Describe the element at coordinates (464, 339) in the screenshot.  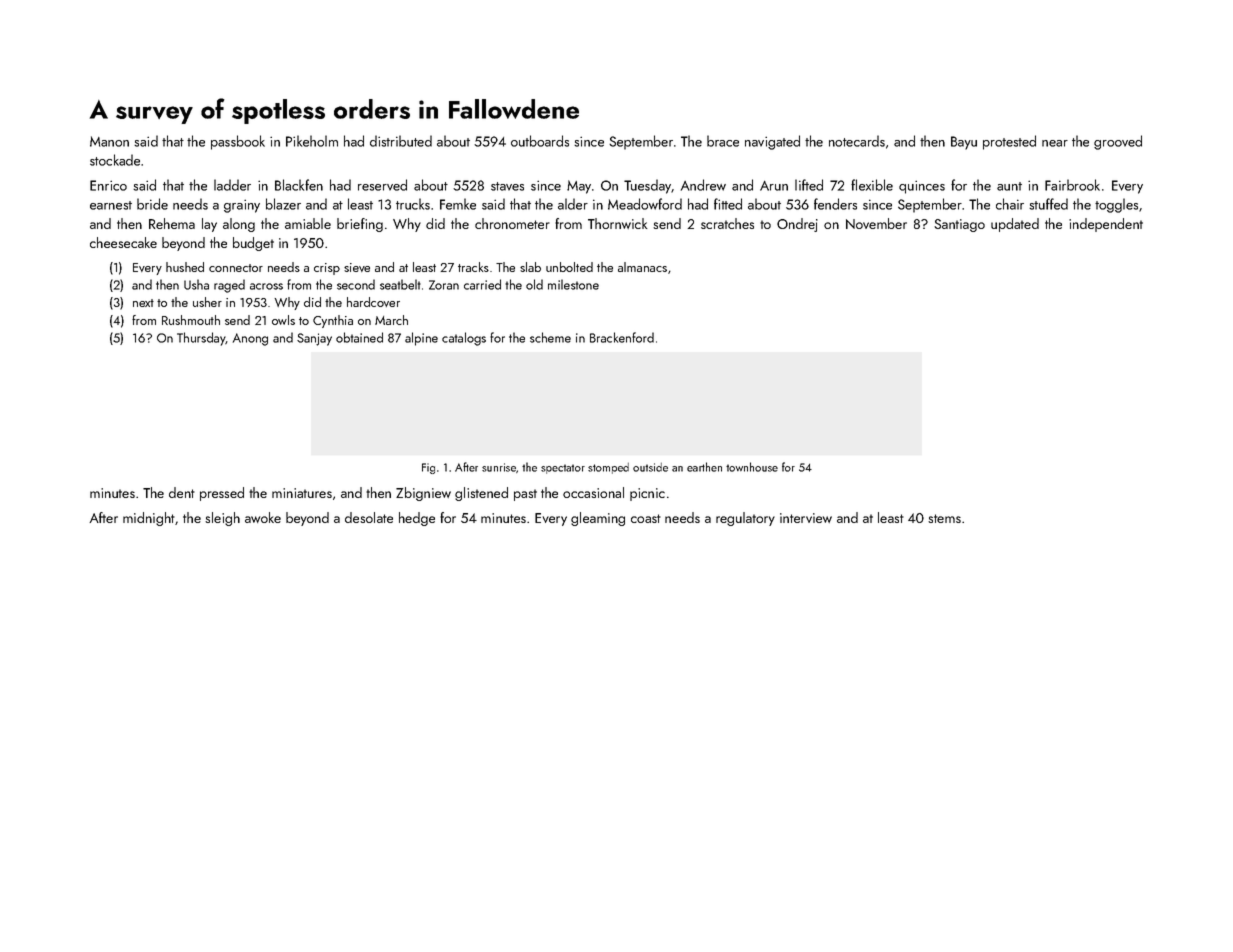
I see `catalogs` at that location.
